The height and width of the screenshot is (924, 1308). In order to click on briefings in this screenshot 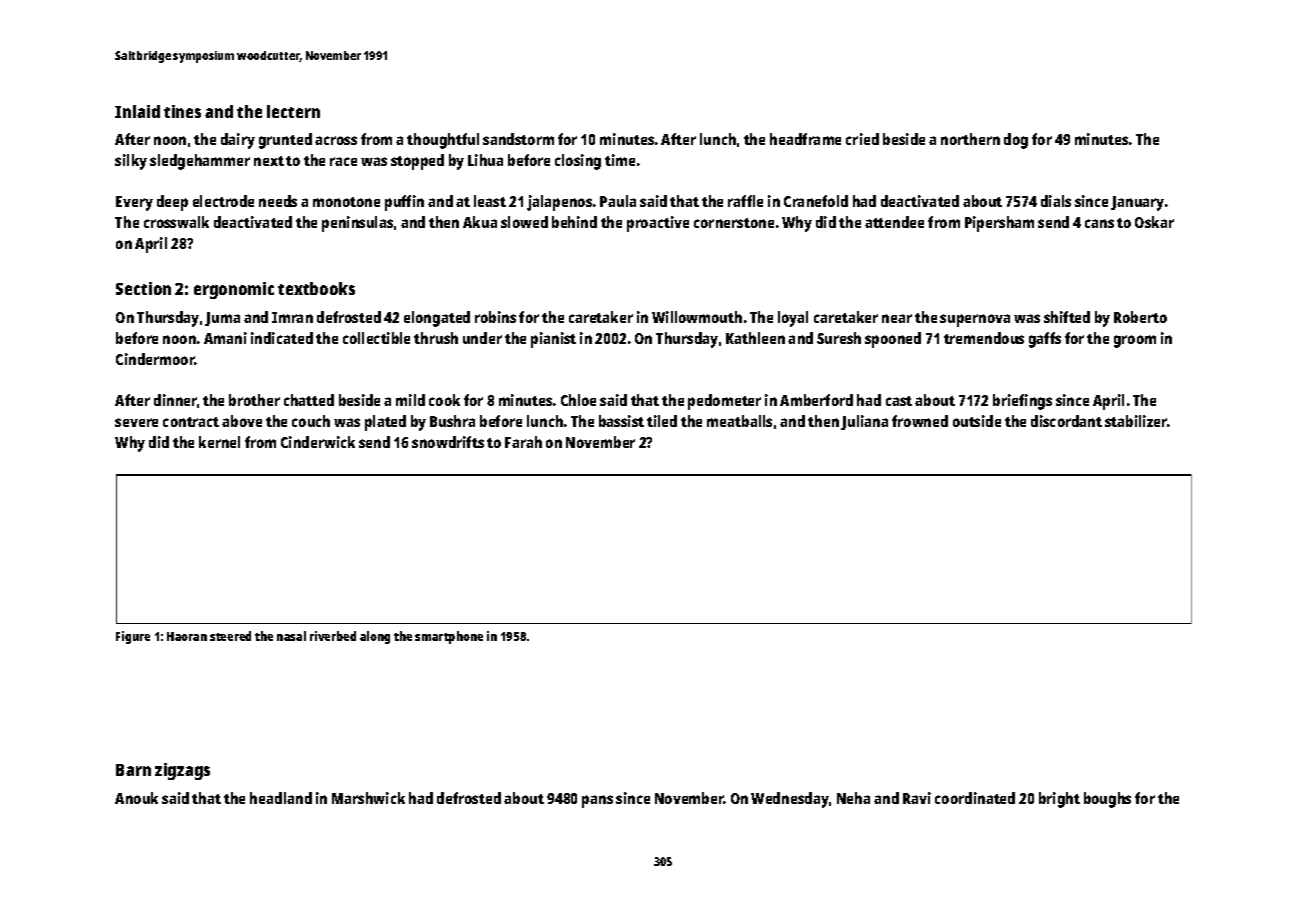, I will do `click(1022, 402)`.
